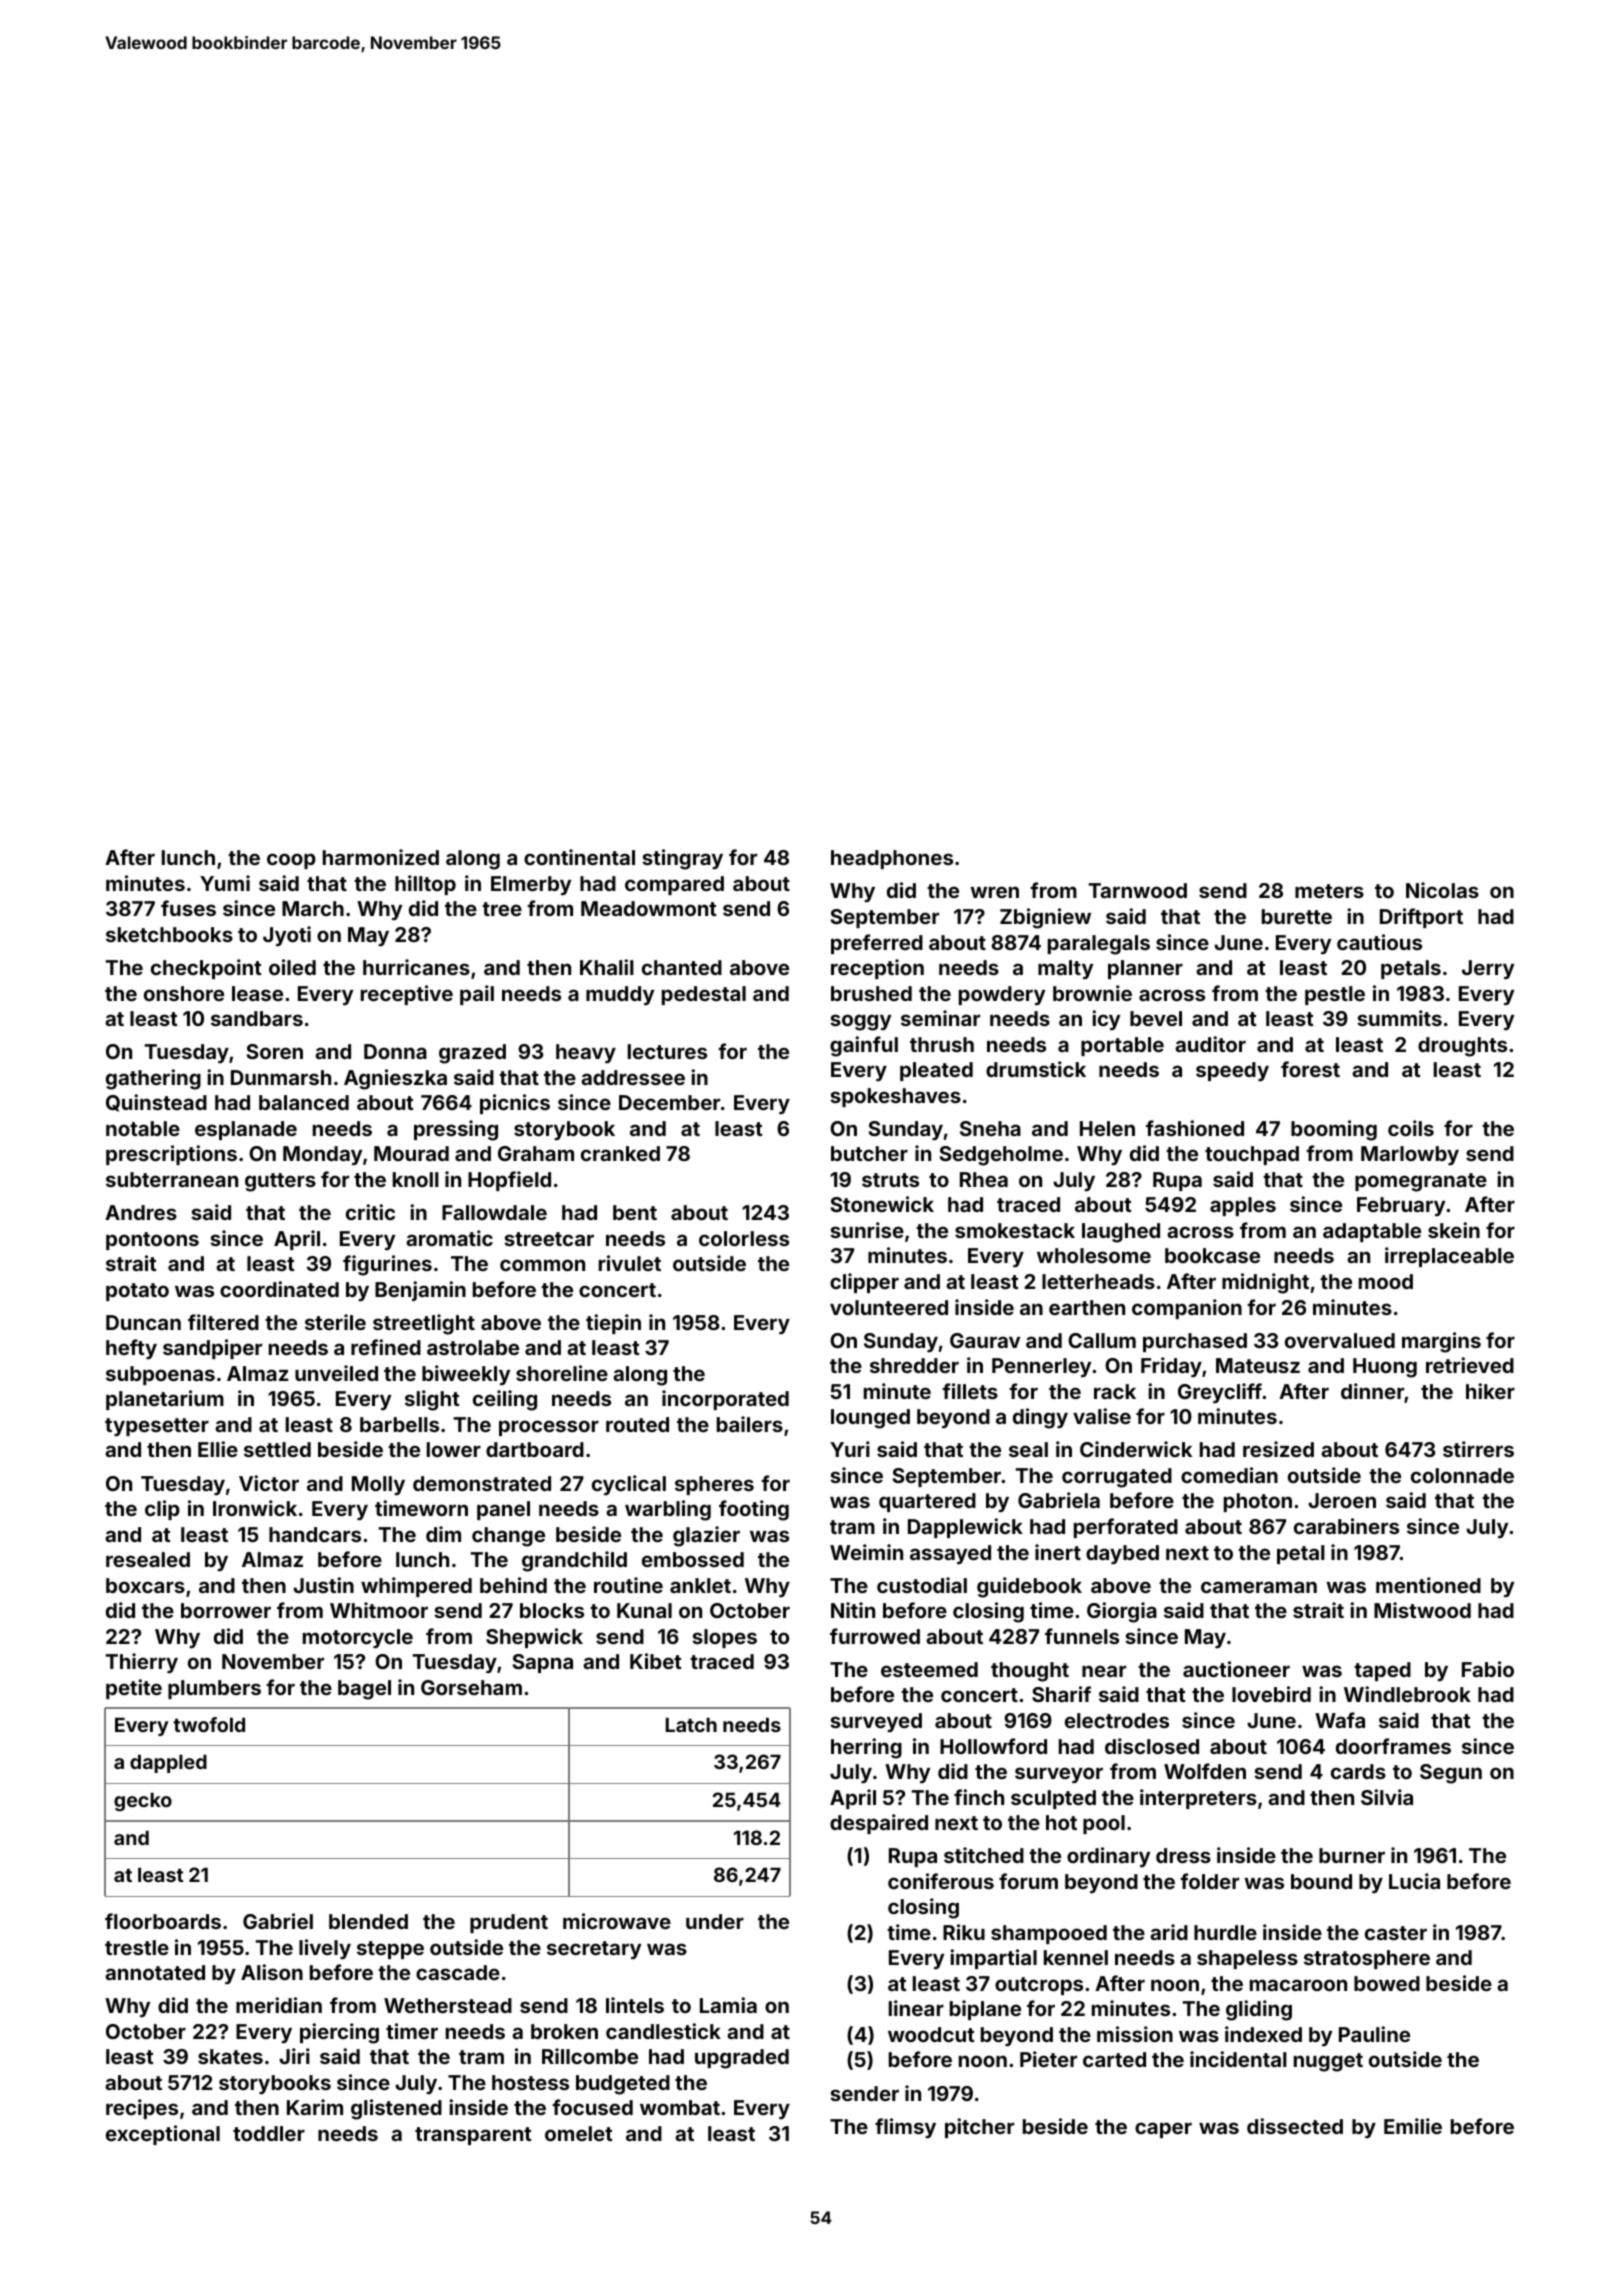 This screenshot has height=2292, width=1620. I want to click on transparent, so click(473, 2136).
